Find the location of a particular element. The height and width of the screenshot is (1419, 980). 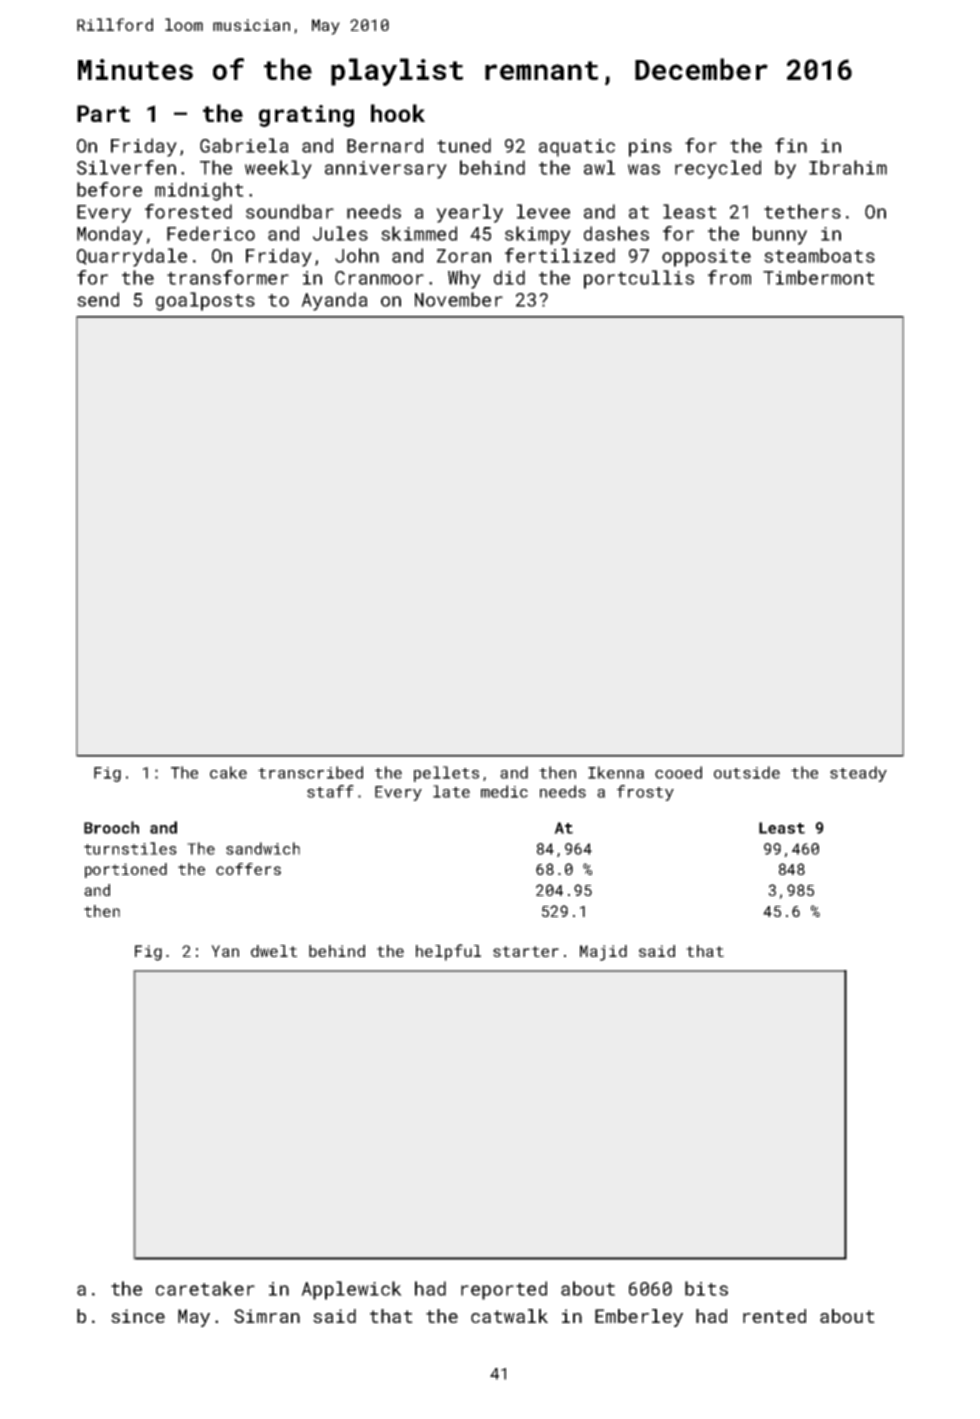

Timbermont is located at coordinates (819, 277).
